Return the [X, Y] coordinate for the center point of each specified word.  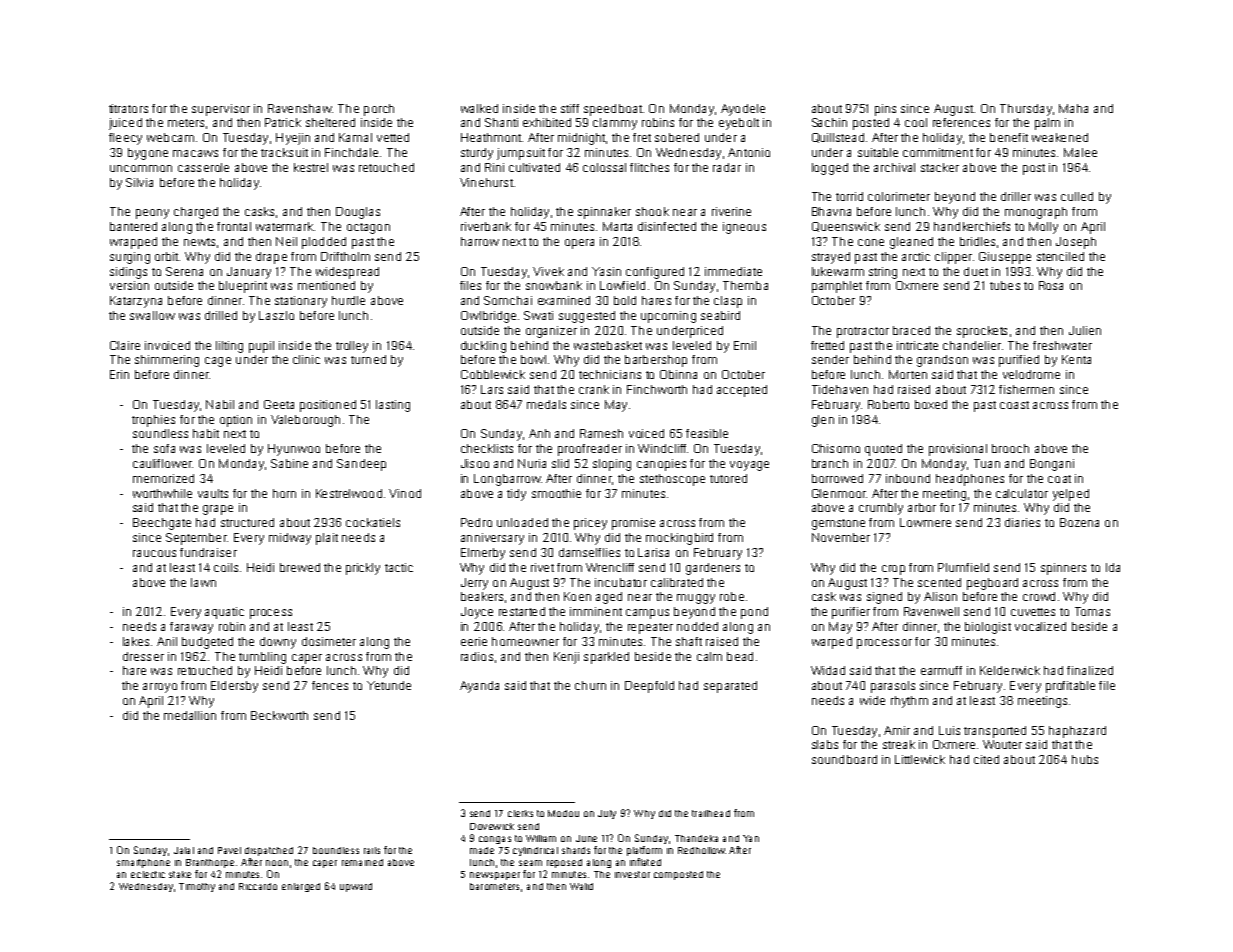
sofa [164, 448]
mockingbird [679, 539]
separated [730, 687]
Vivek [548, 271]
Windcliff [662, 448]
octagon [368, 228]
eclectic [148, 874]
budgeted [207, 643]
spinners [1063, 569]
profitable [1070, 687]
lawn [203, 582]
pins [885, 110]
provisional [958, 450]
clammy [615, 124]
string [883, 273]
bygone [148, 154]
